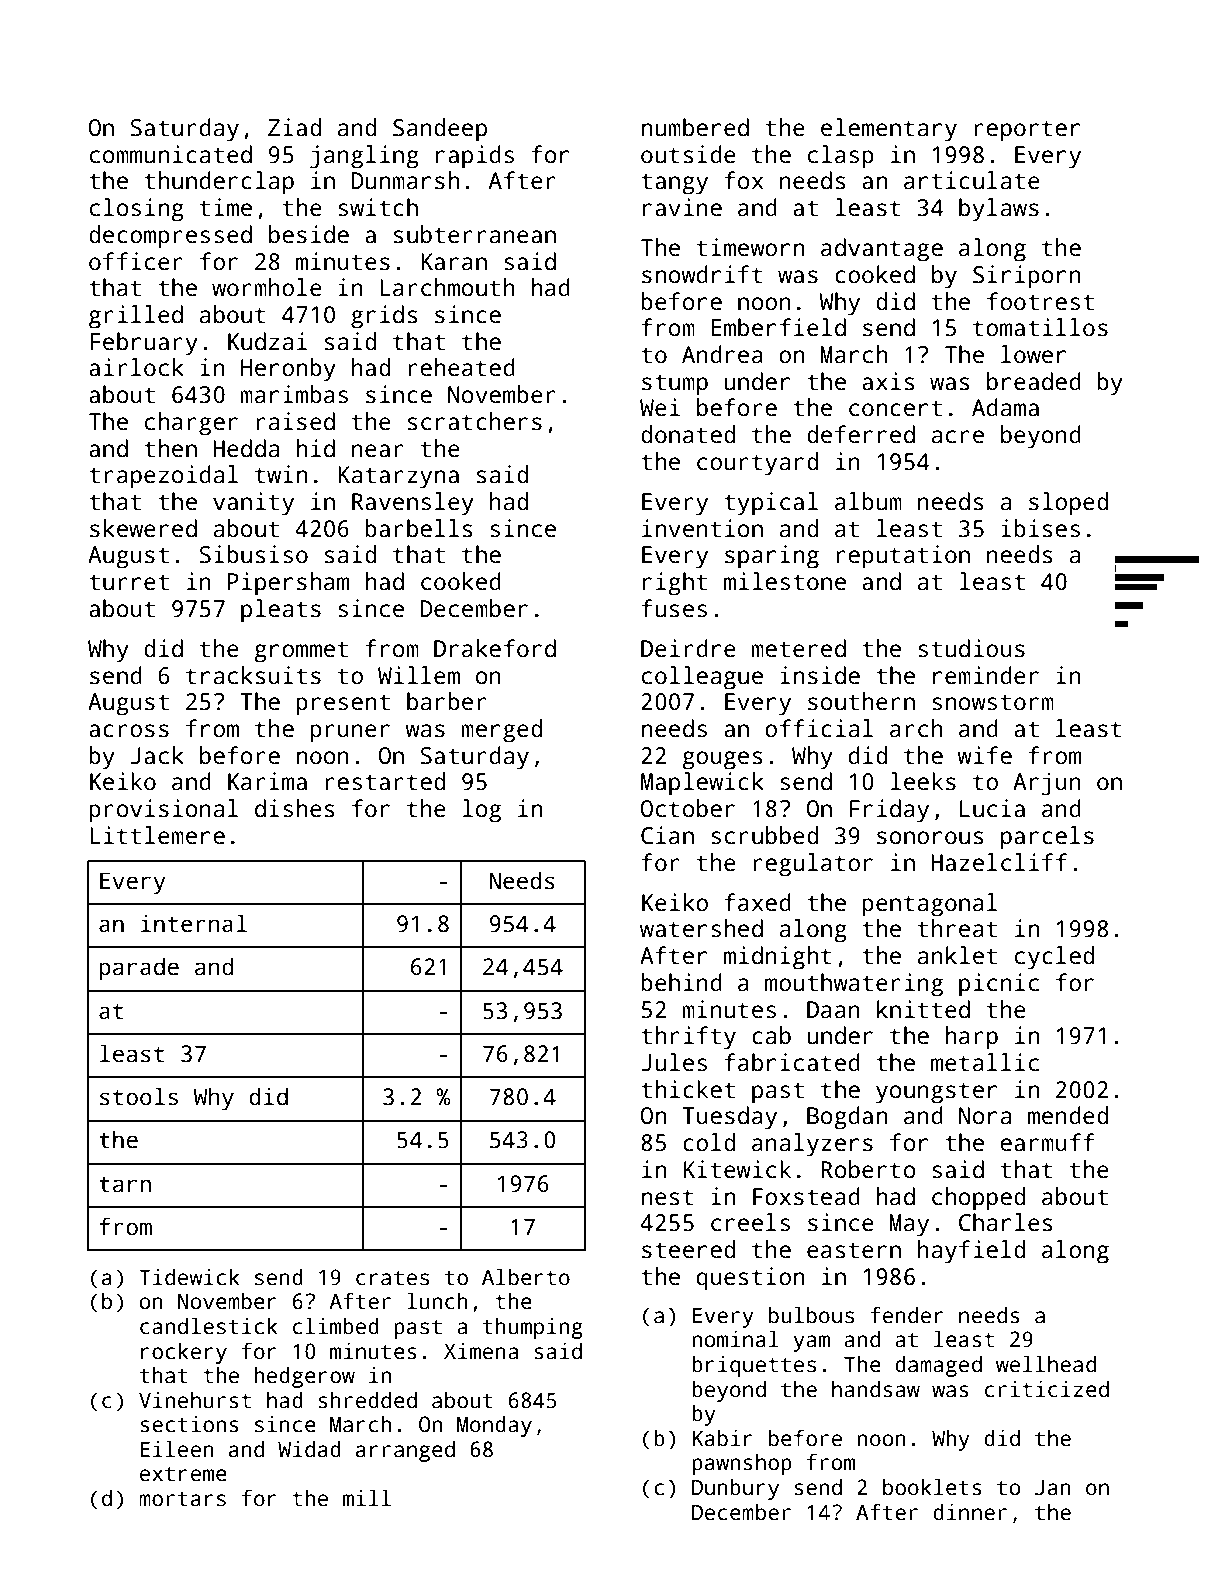 The image size is (1225, 1586). What do you see at coordinates (481, 811) in the screenshot?
I see `log` at bounding box center [481, 811].
